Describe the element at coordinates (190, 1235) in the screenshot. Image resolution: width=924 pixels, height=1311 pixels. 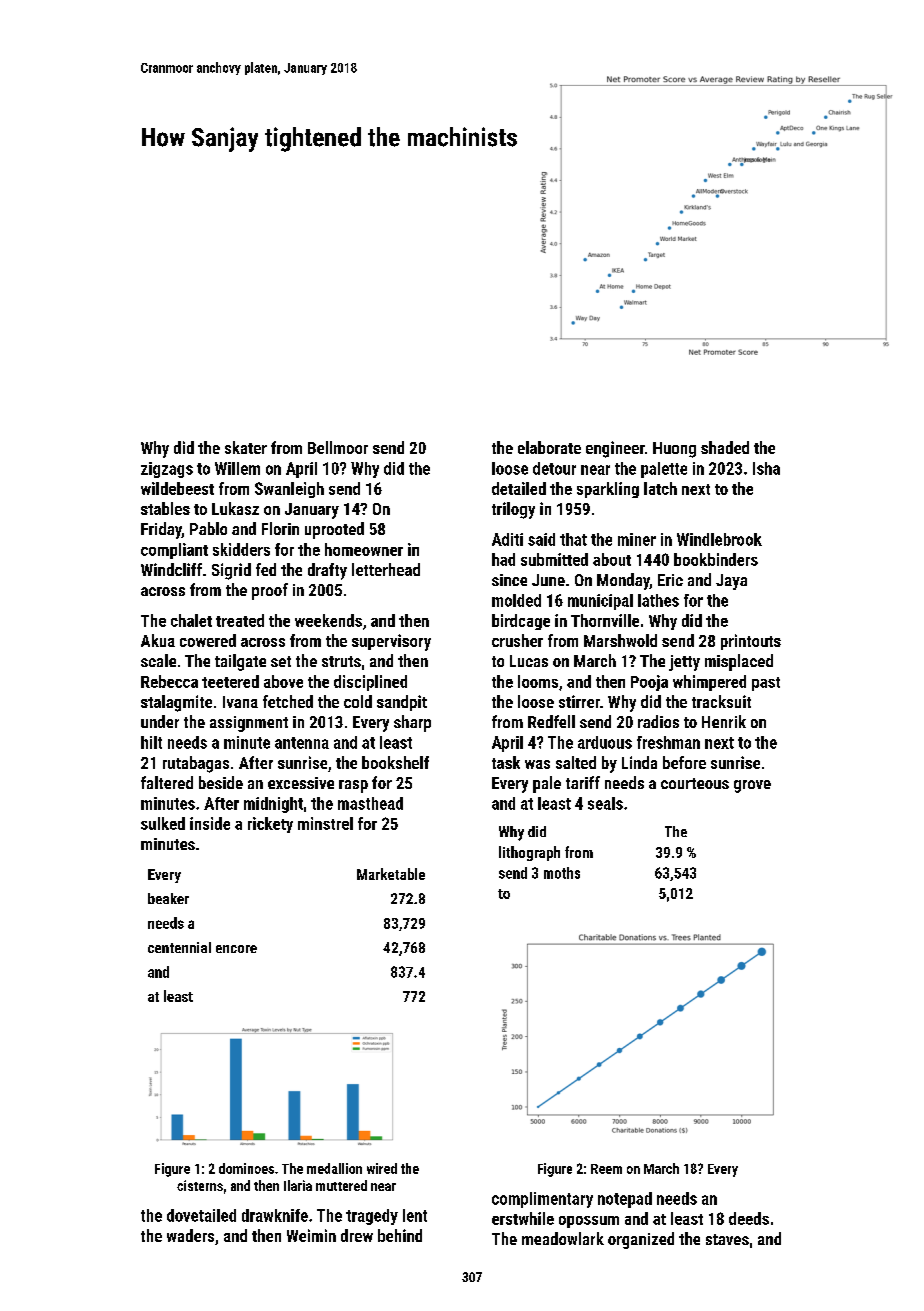
I see `waders` at that location.
